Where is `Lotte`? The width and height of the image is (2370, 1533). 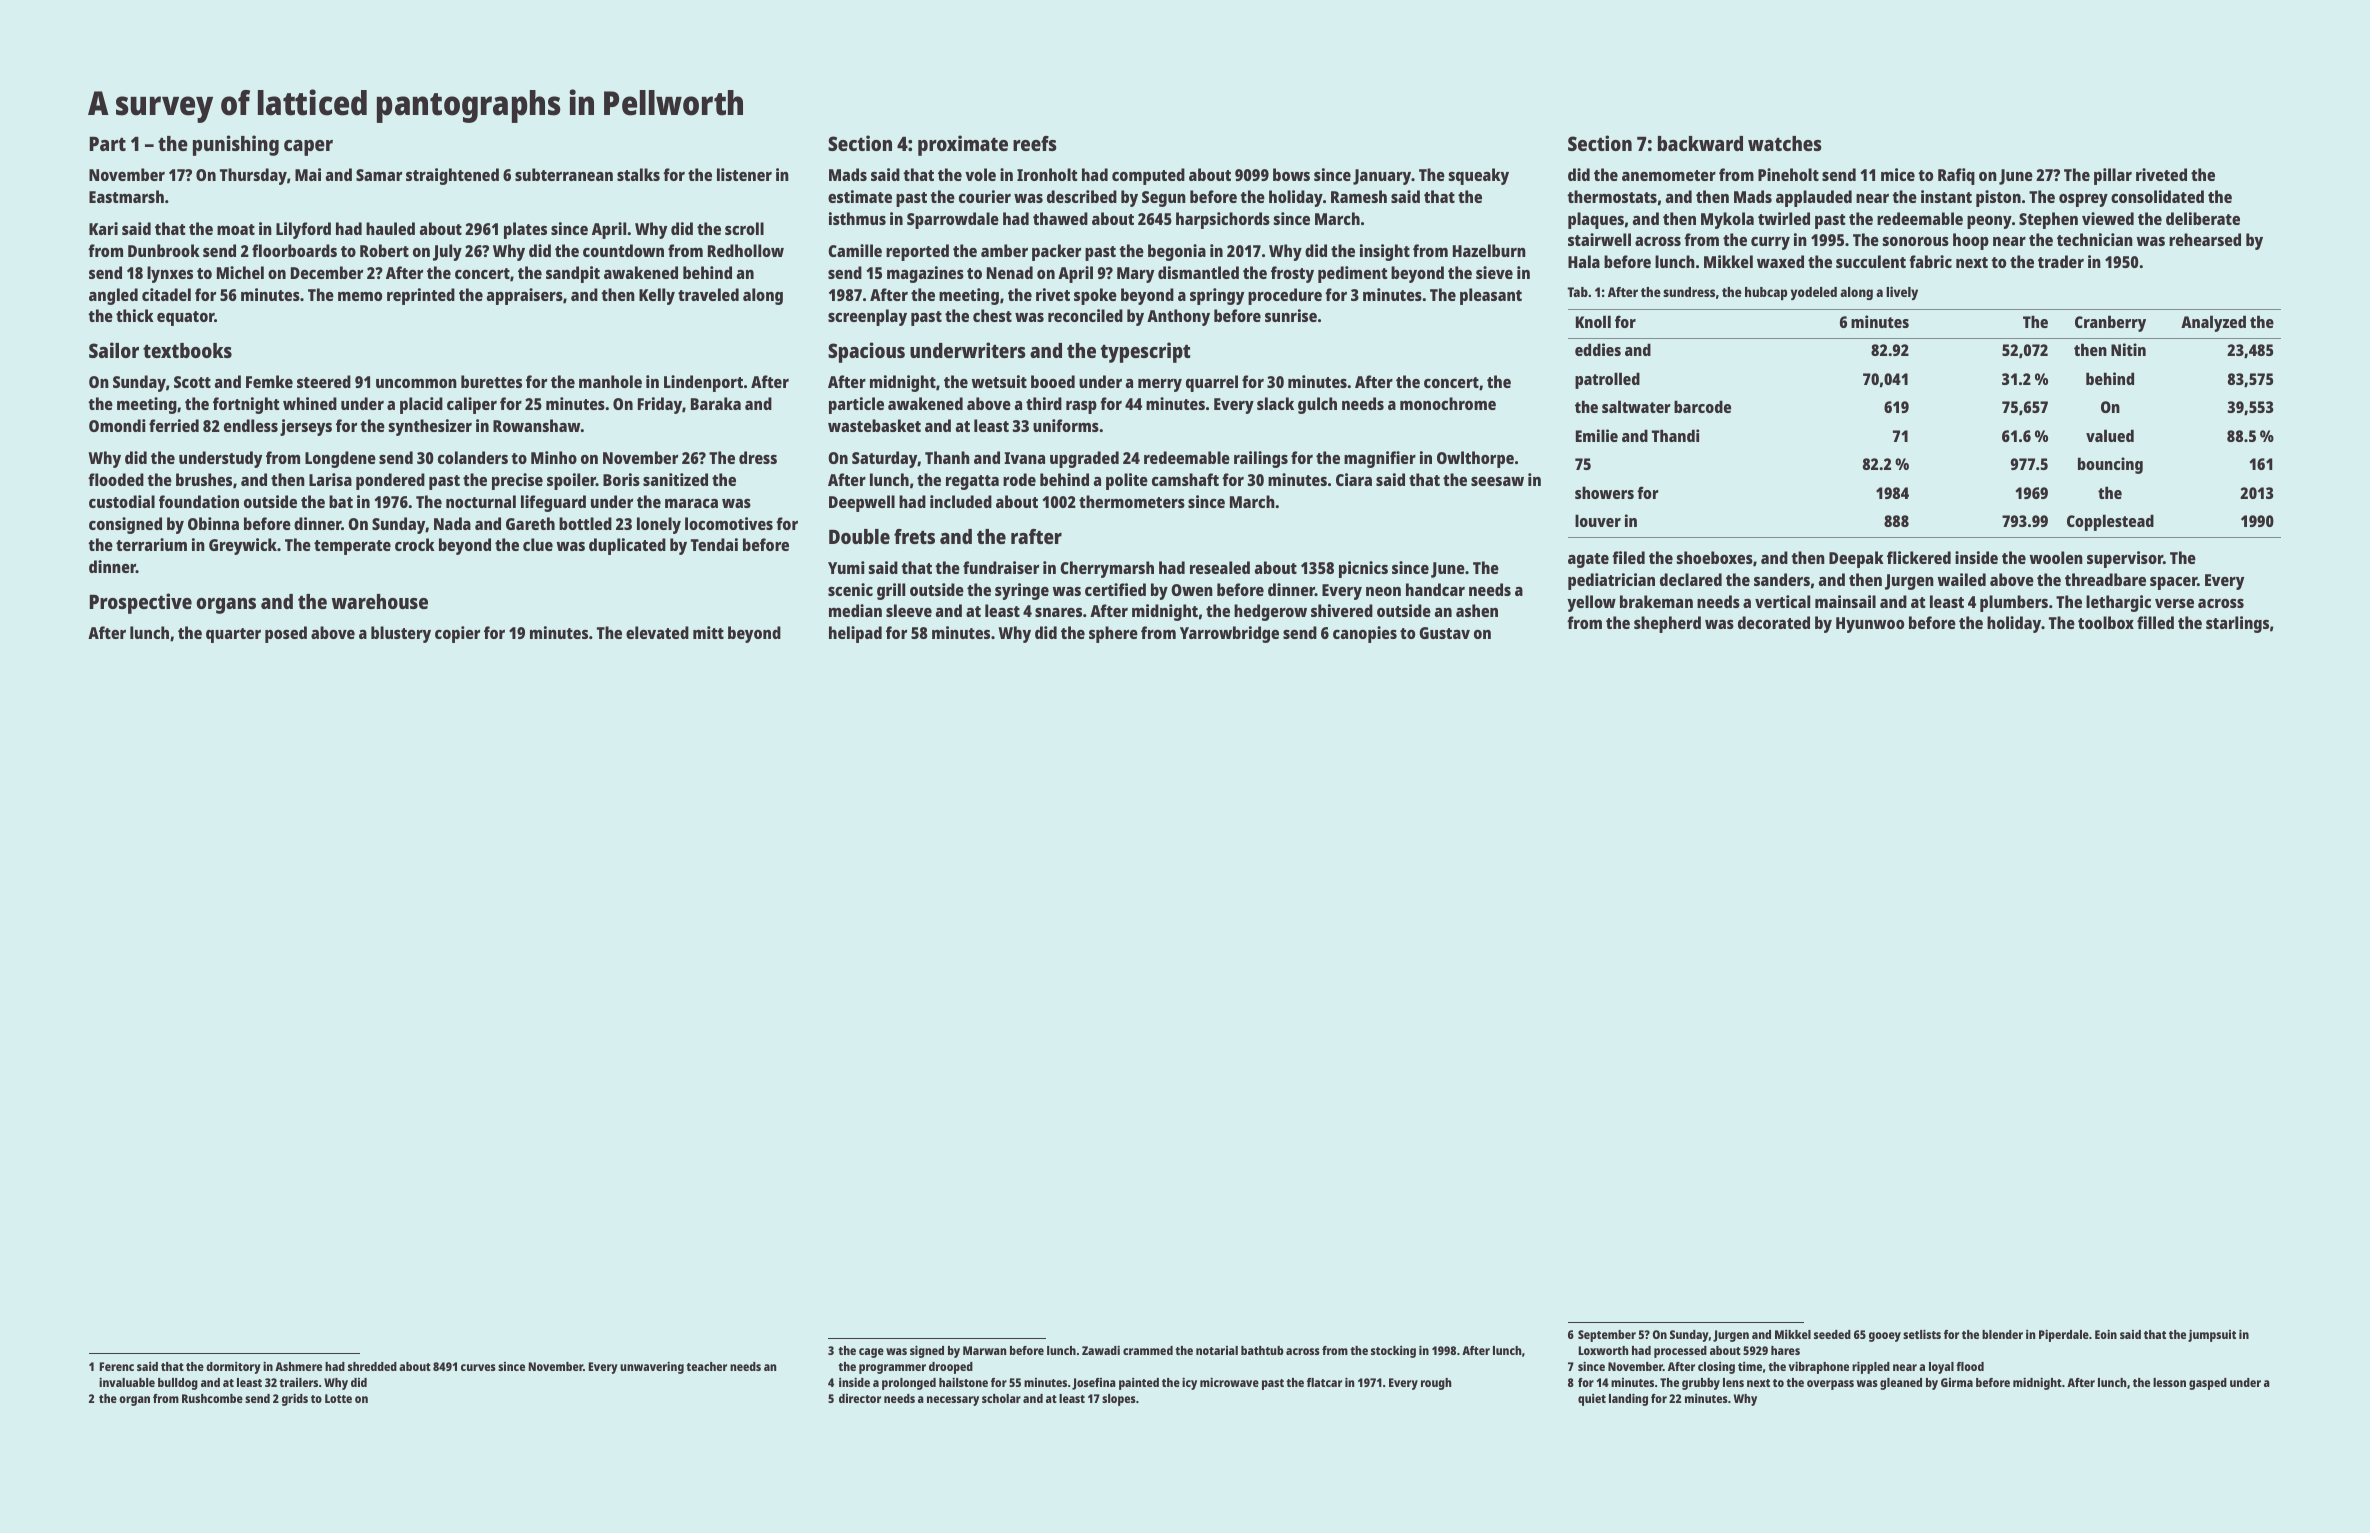
Lotte is located at coordinates (338, 1398).
